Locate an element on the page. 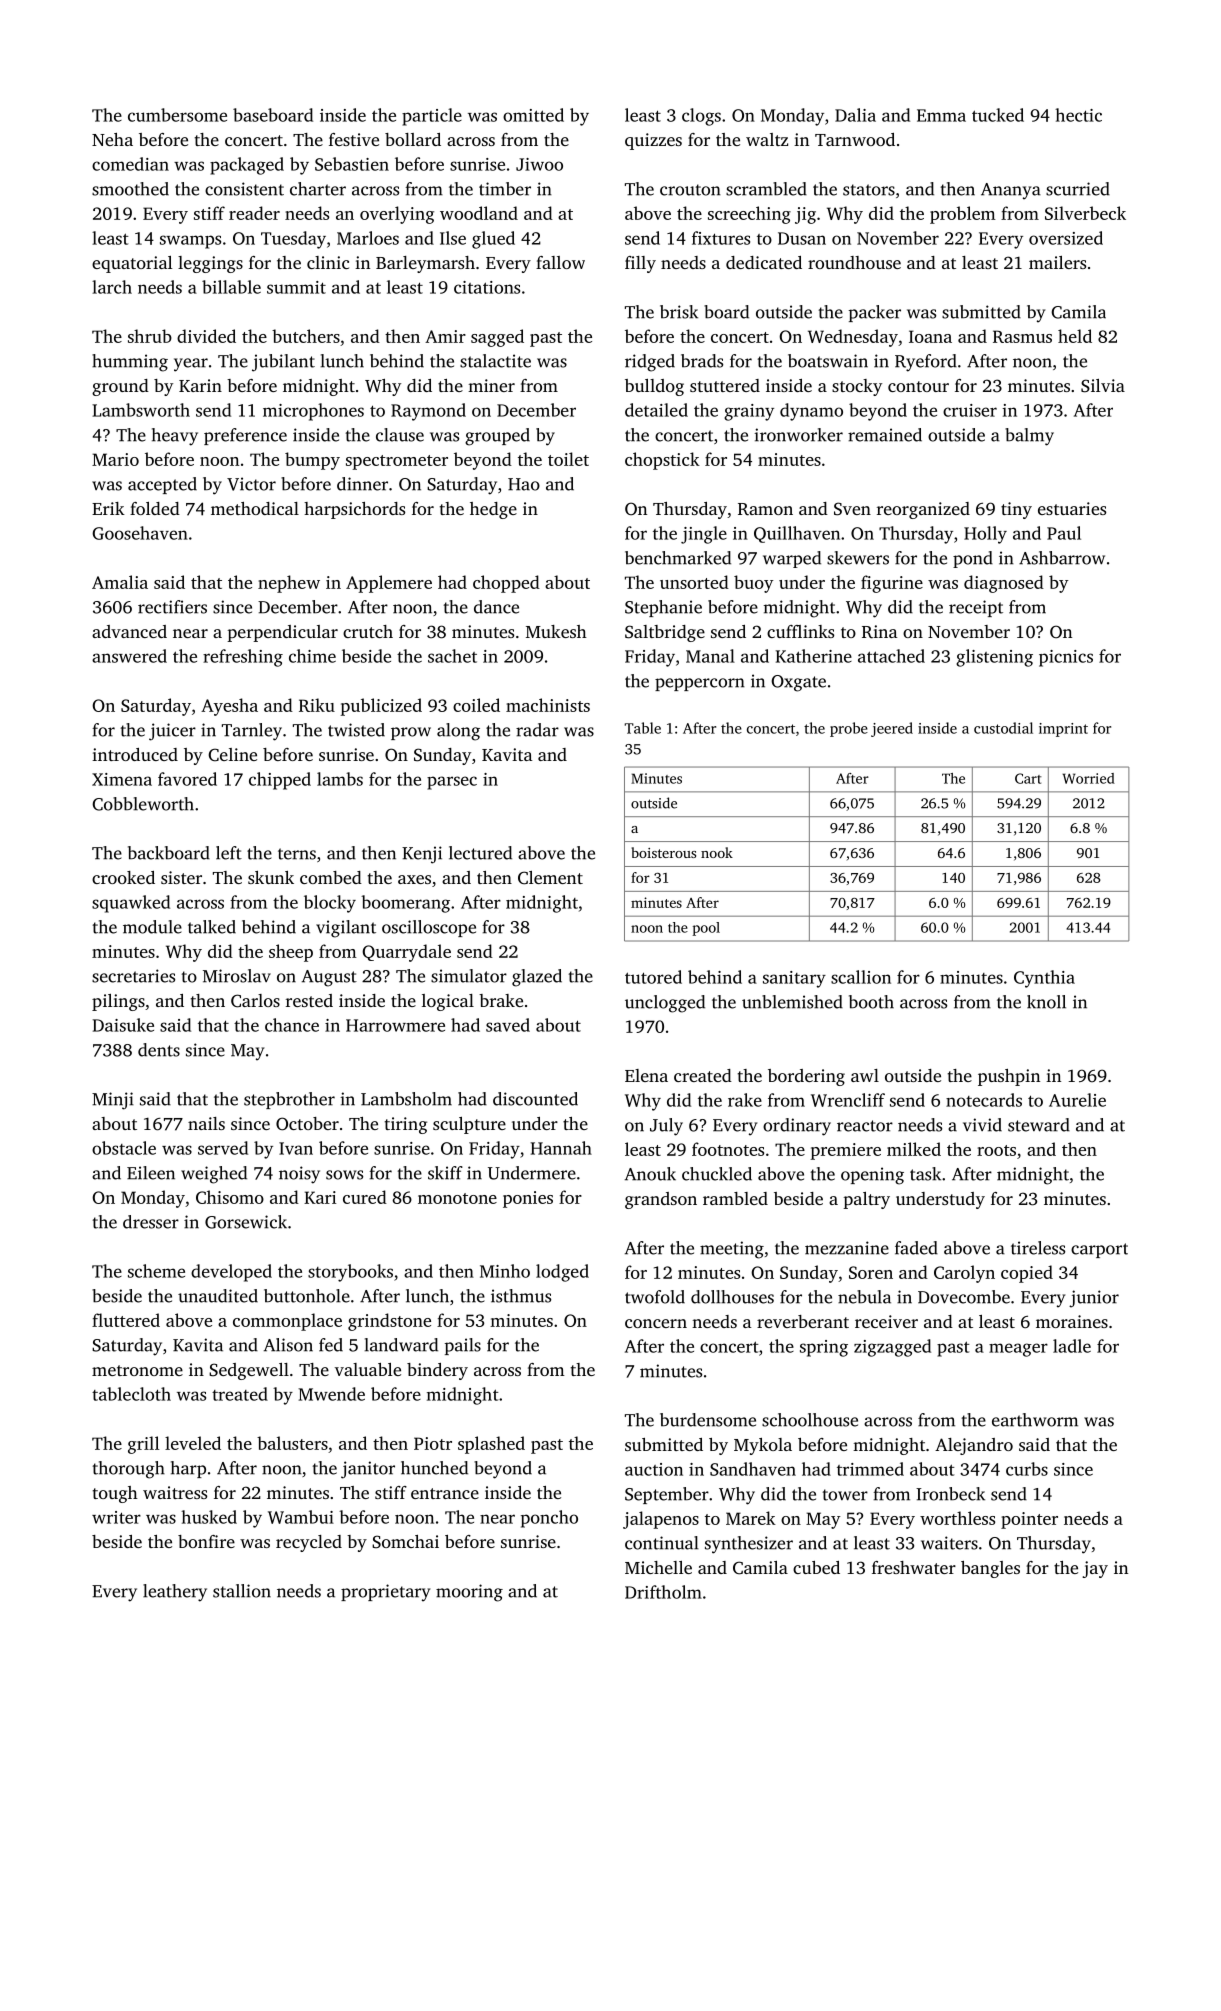  hectic is located at coordinates (1078, 115).
